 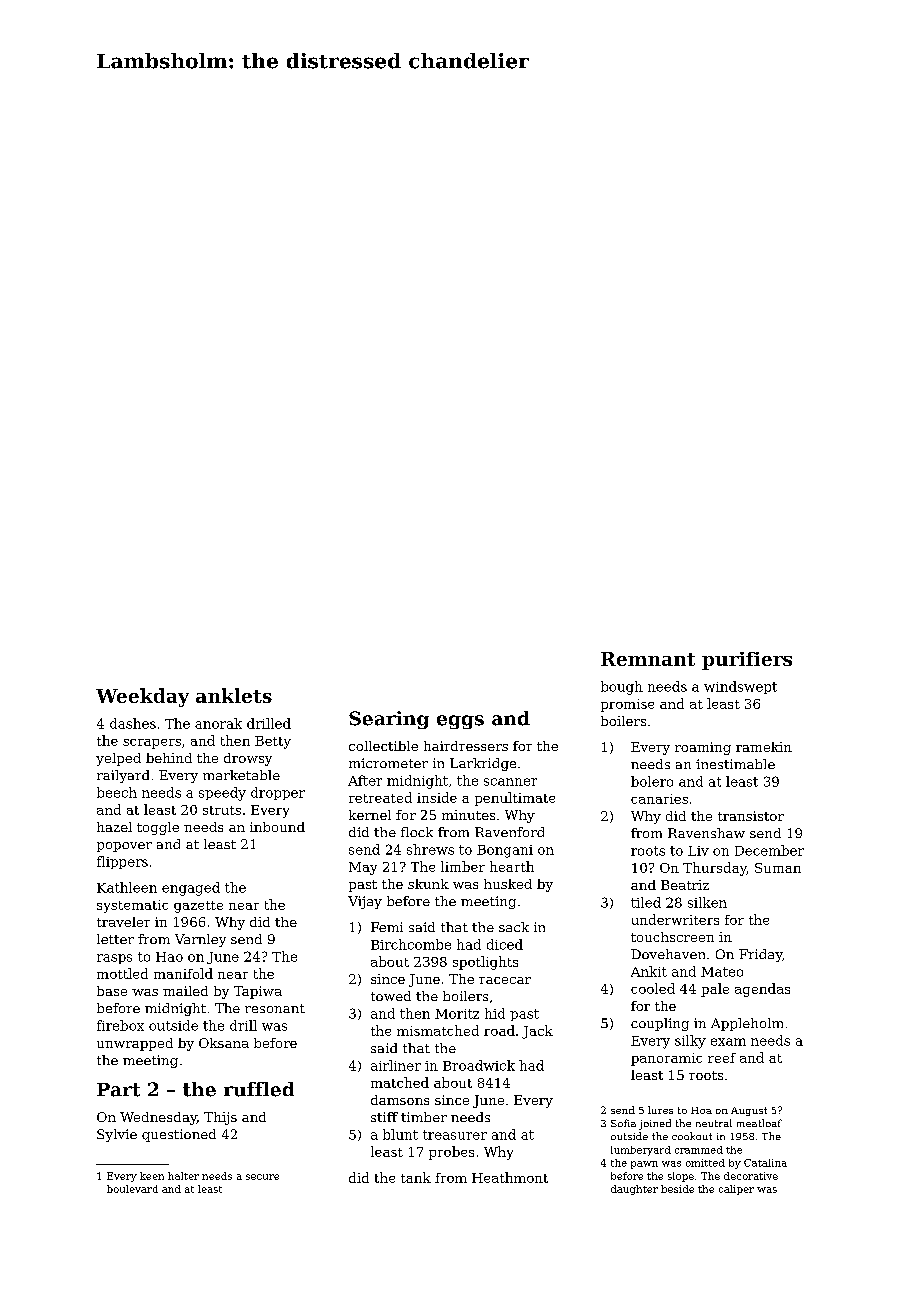 I want to click on Weekday, so click(x=142, y=697).
